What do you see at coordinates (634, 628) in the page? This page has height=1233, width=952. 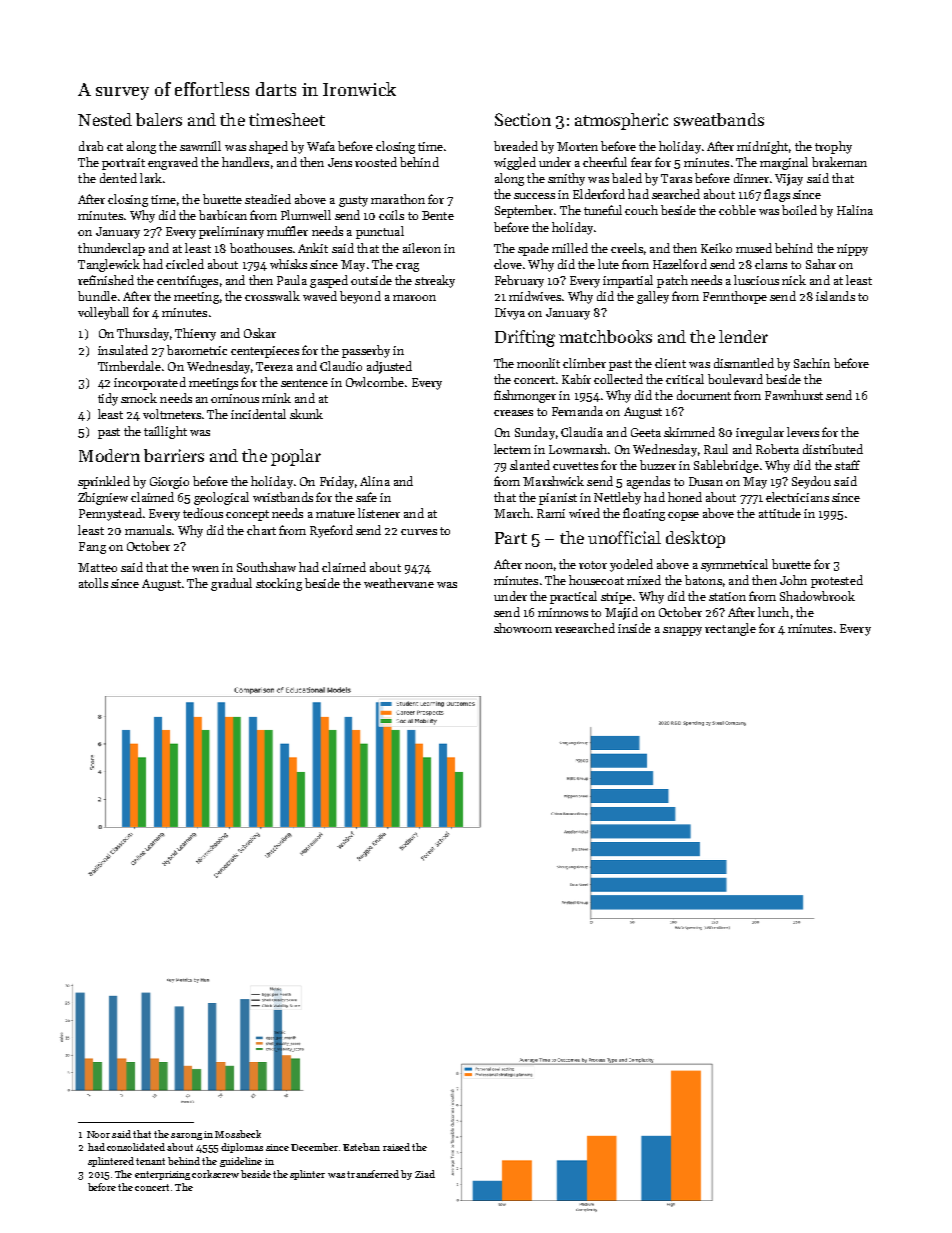 I see `inside` at bounding box center [634, 628].
